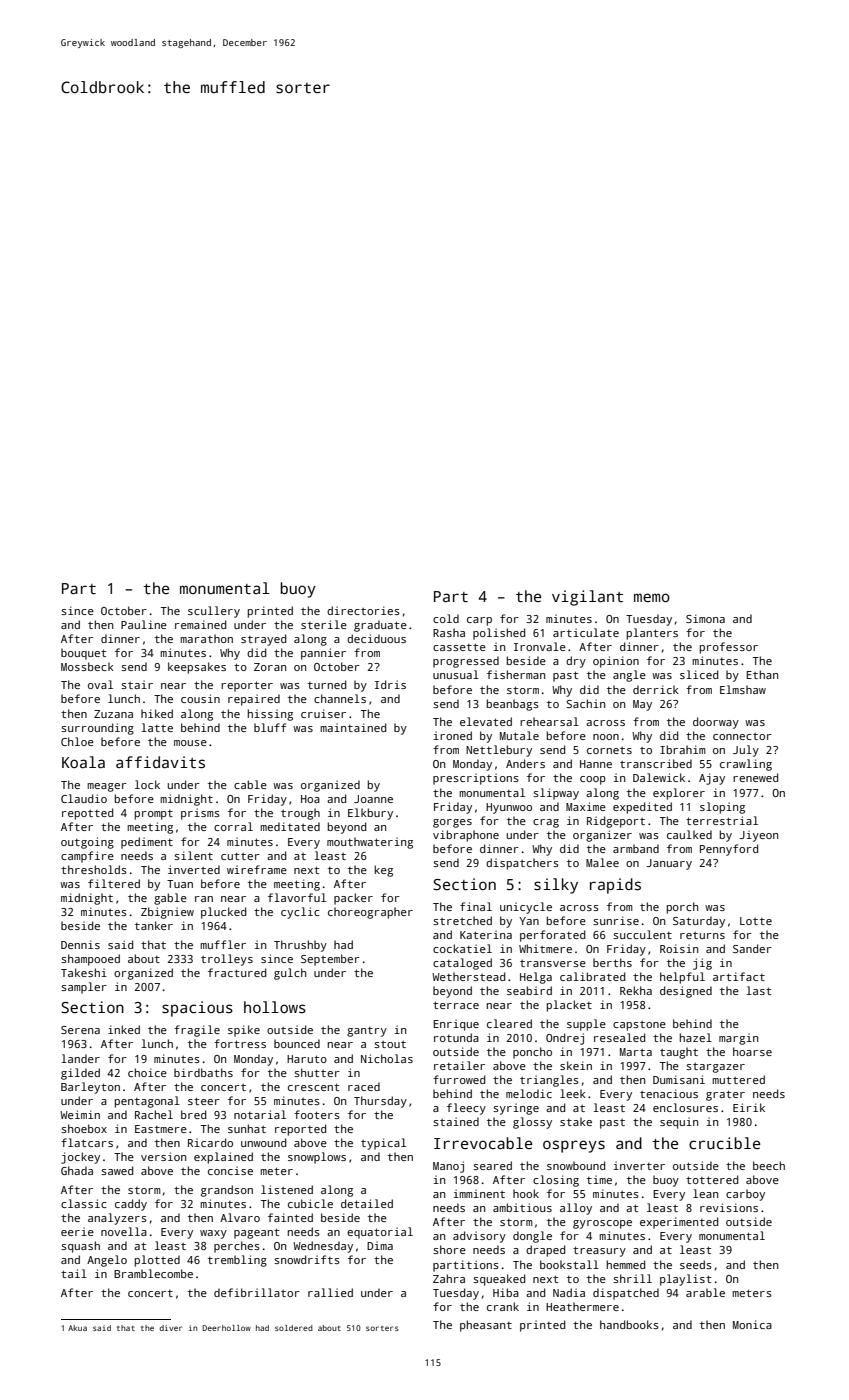 Image resolution: width=849 pixels, height=1400 pixels. What do you see at coordinates (696, 1037) in the screenshot?
I see `hazel` at bounding box center [696, 1037].
